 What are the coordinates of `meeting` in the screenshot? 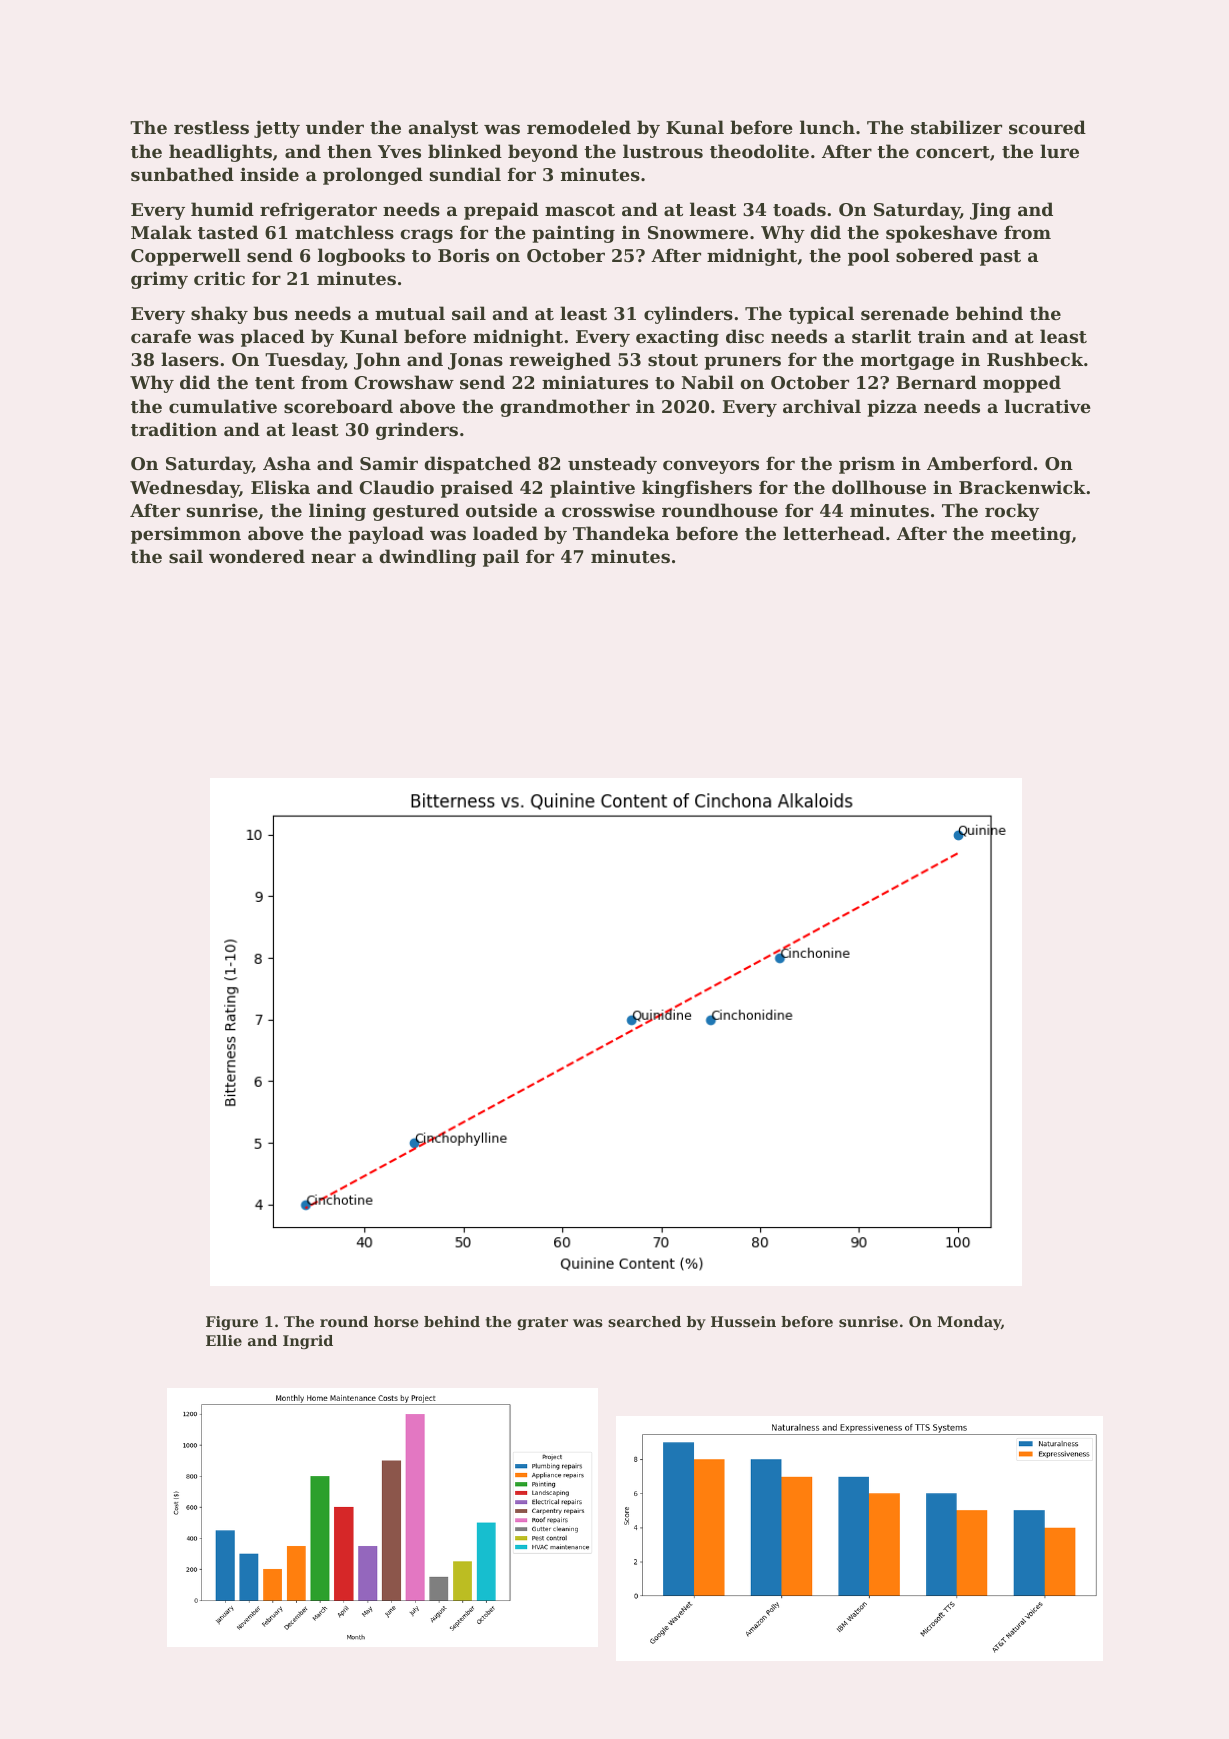 It's located at (1031, 535).
